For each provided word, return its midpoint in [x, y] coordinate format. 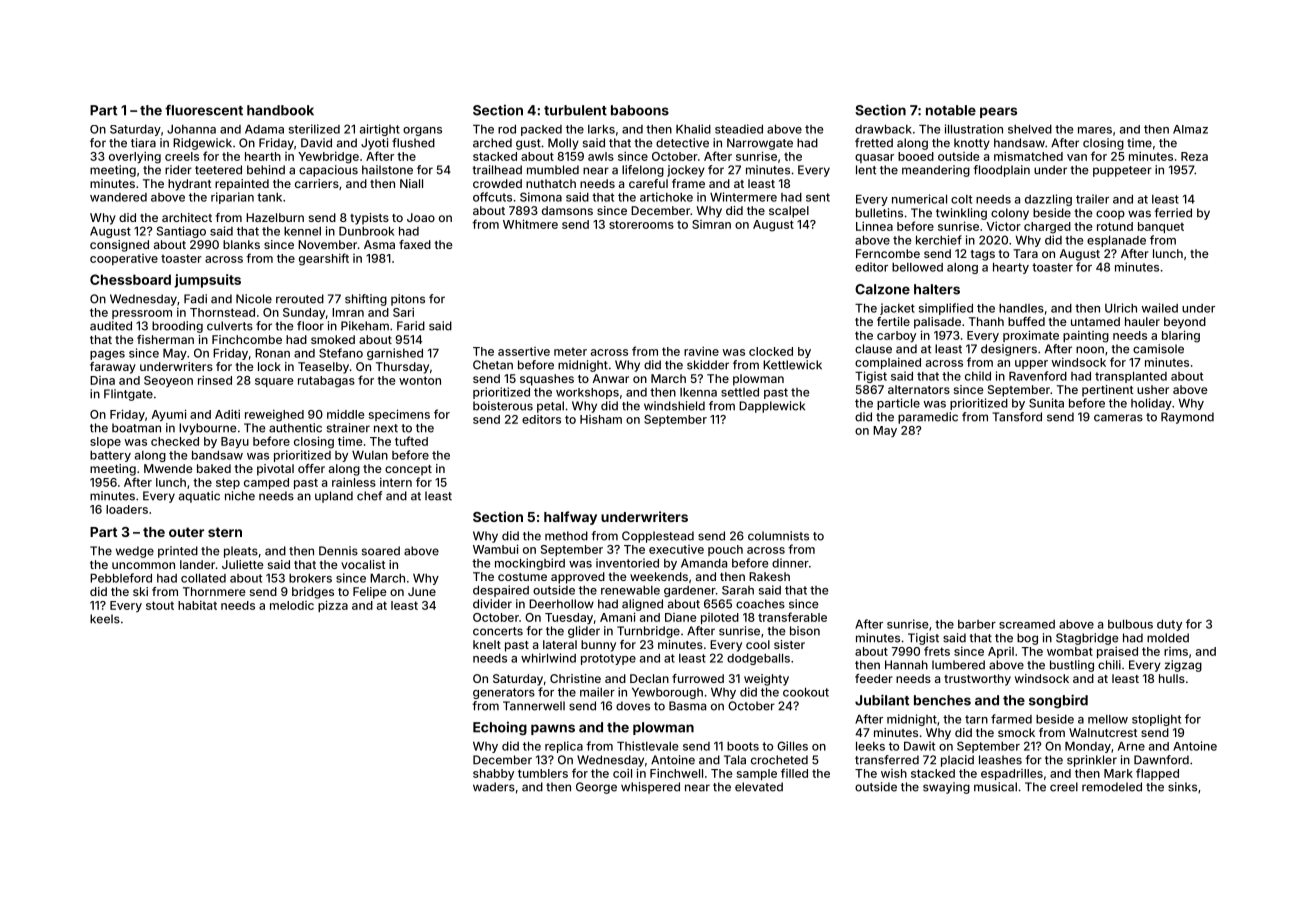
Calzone [882, 289]
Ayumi [169, 415]
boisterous [503, 406]
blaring [1181, 336]
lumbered [958, 665]
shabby [493, 774]
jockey [686, 171]
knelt [487, 644]
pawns [553, 729]
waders [494, 787]
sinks [1182, 787]
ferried [1173, 213]
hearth [263, 156]
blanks [241, 244]
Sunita [1046, 403]
